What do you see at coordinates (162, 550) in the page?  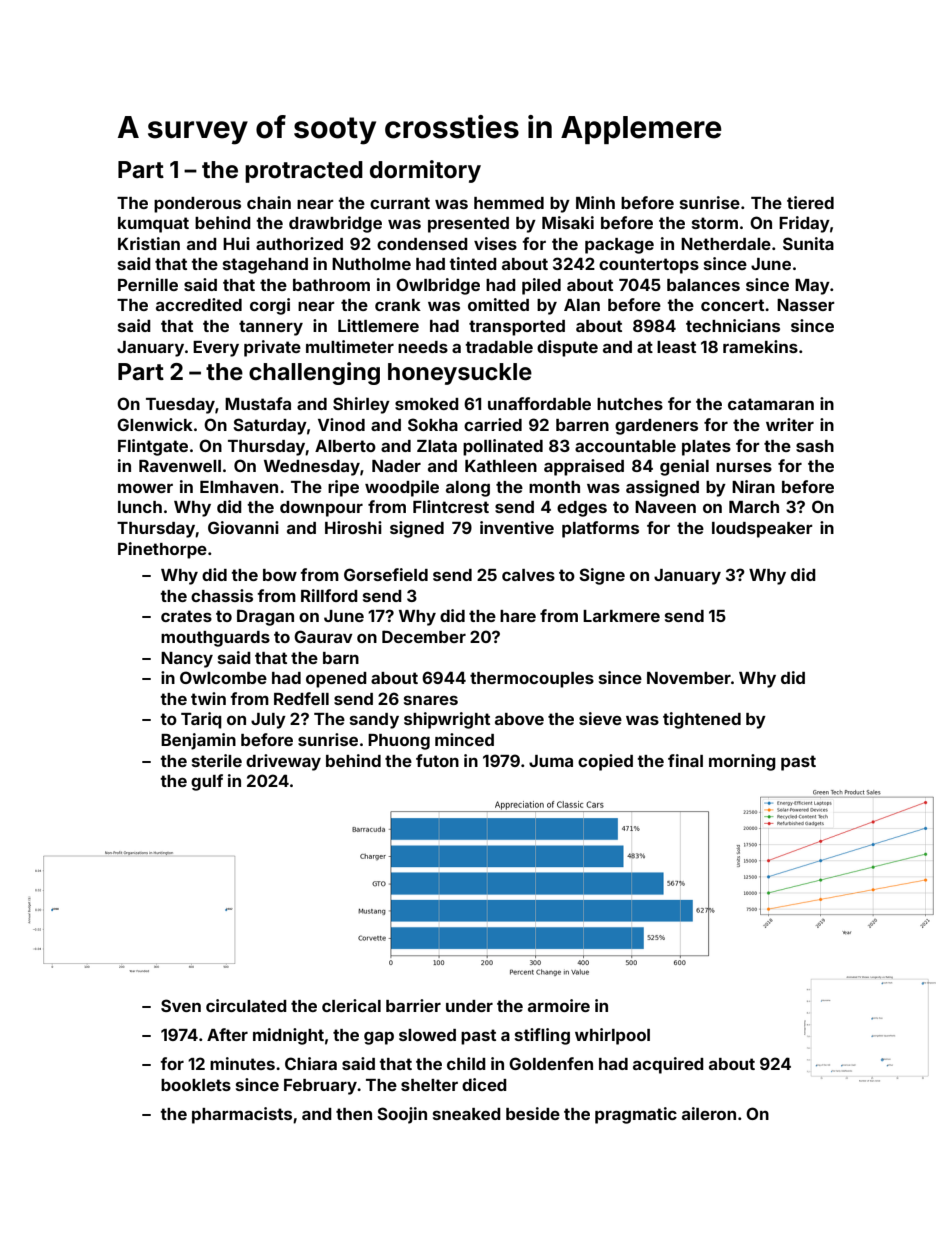 I see `Pinethorpe` at bounding box center [162, 550].
